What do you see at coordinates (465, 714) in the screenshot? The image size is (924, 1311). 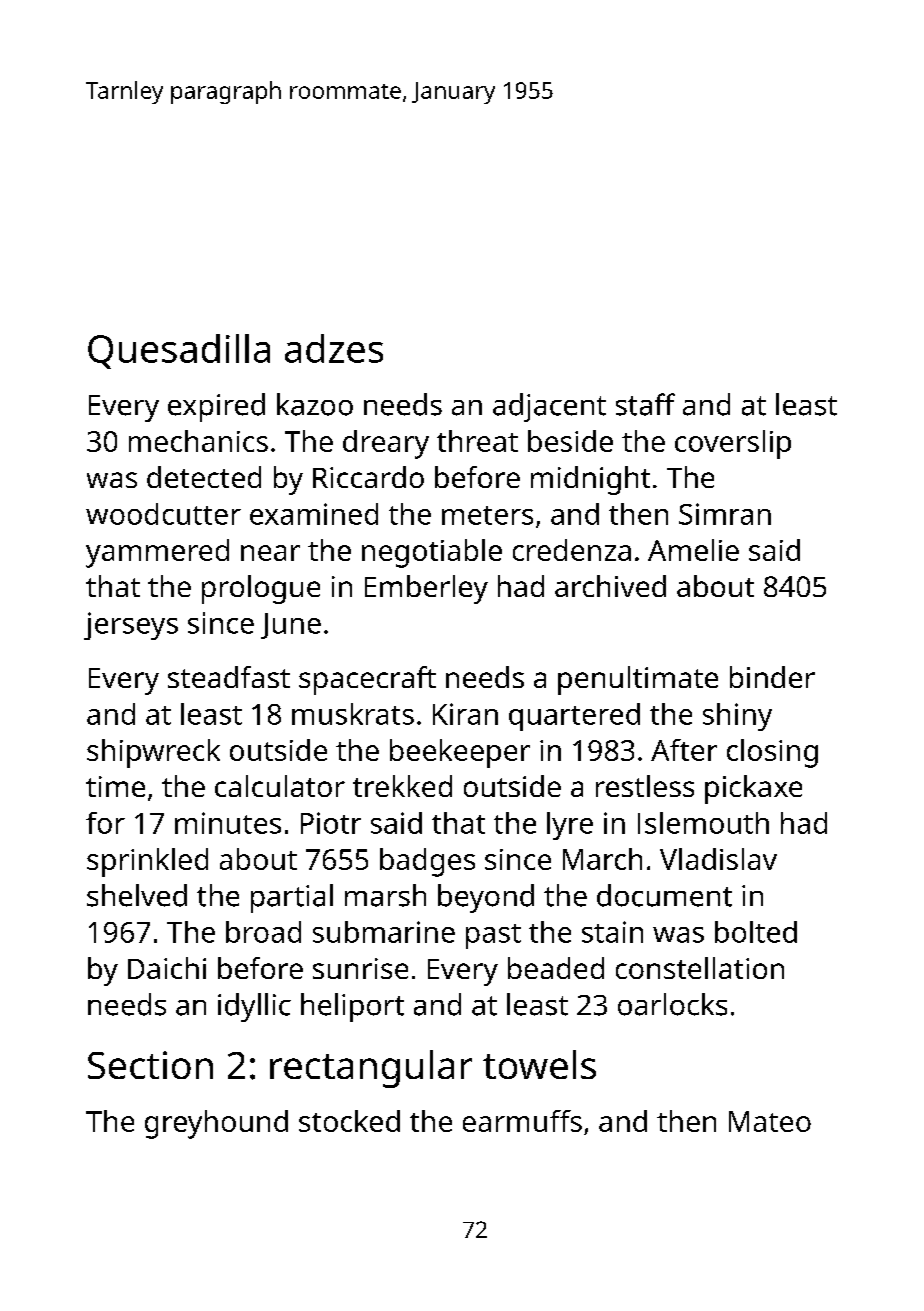 I see `Kiran` at bounding box center [465, 714].
